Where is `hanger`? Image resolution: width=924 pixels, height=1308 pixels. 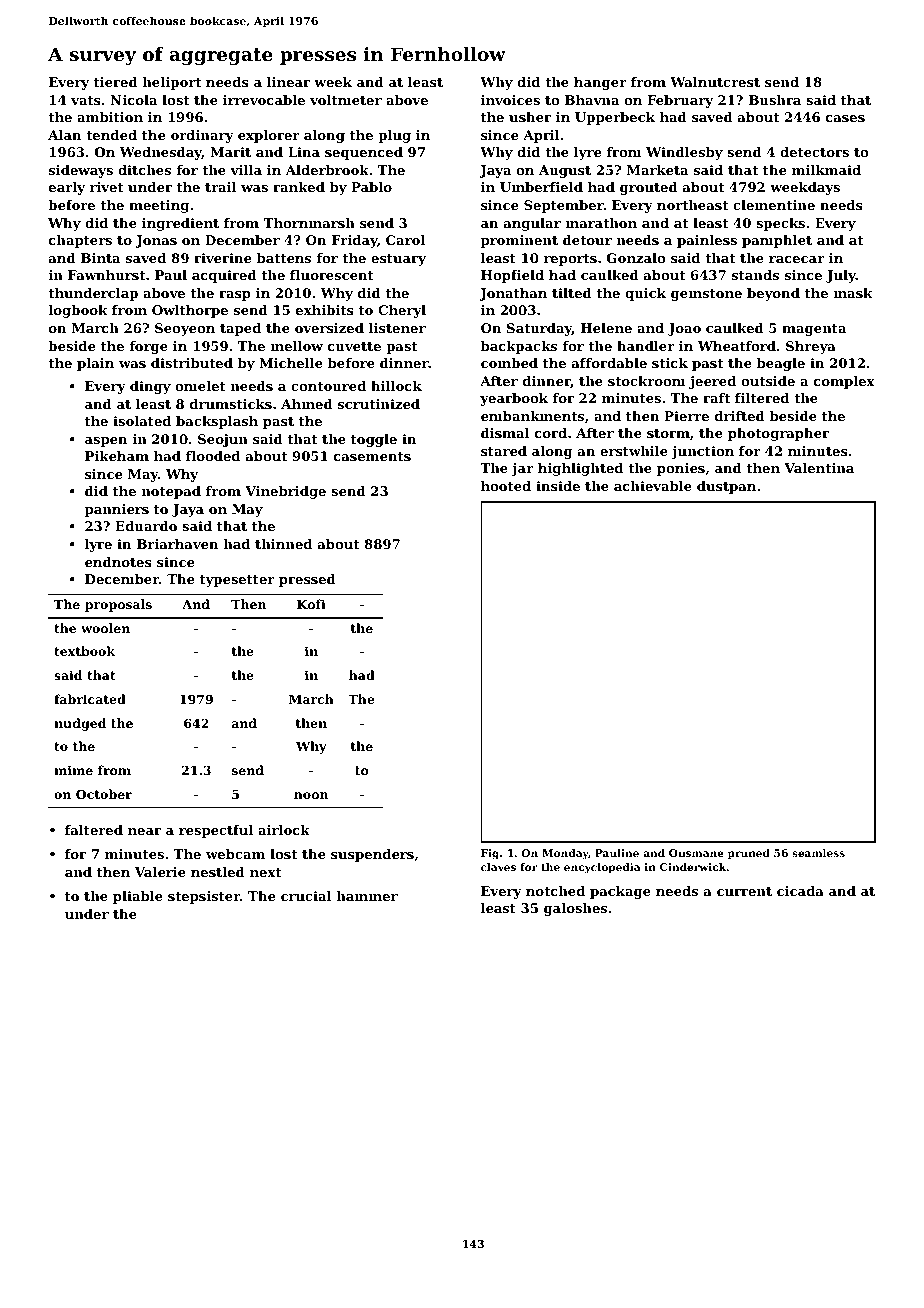 hanger is located at coordinates (600, 83).
